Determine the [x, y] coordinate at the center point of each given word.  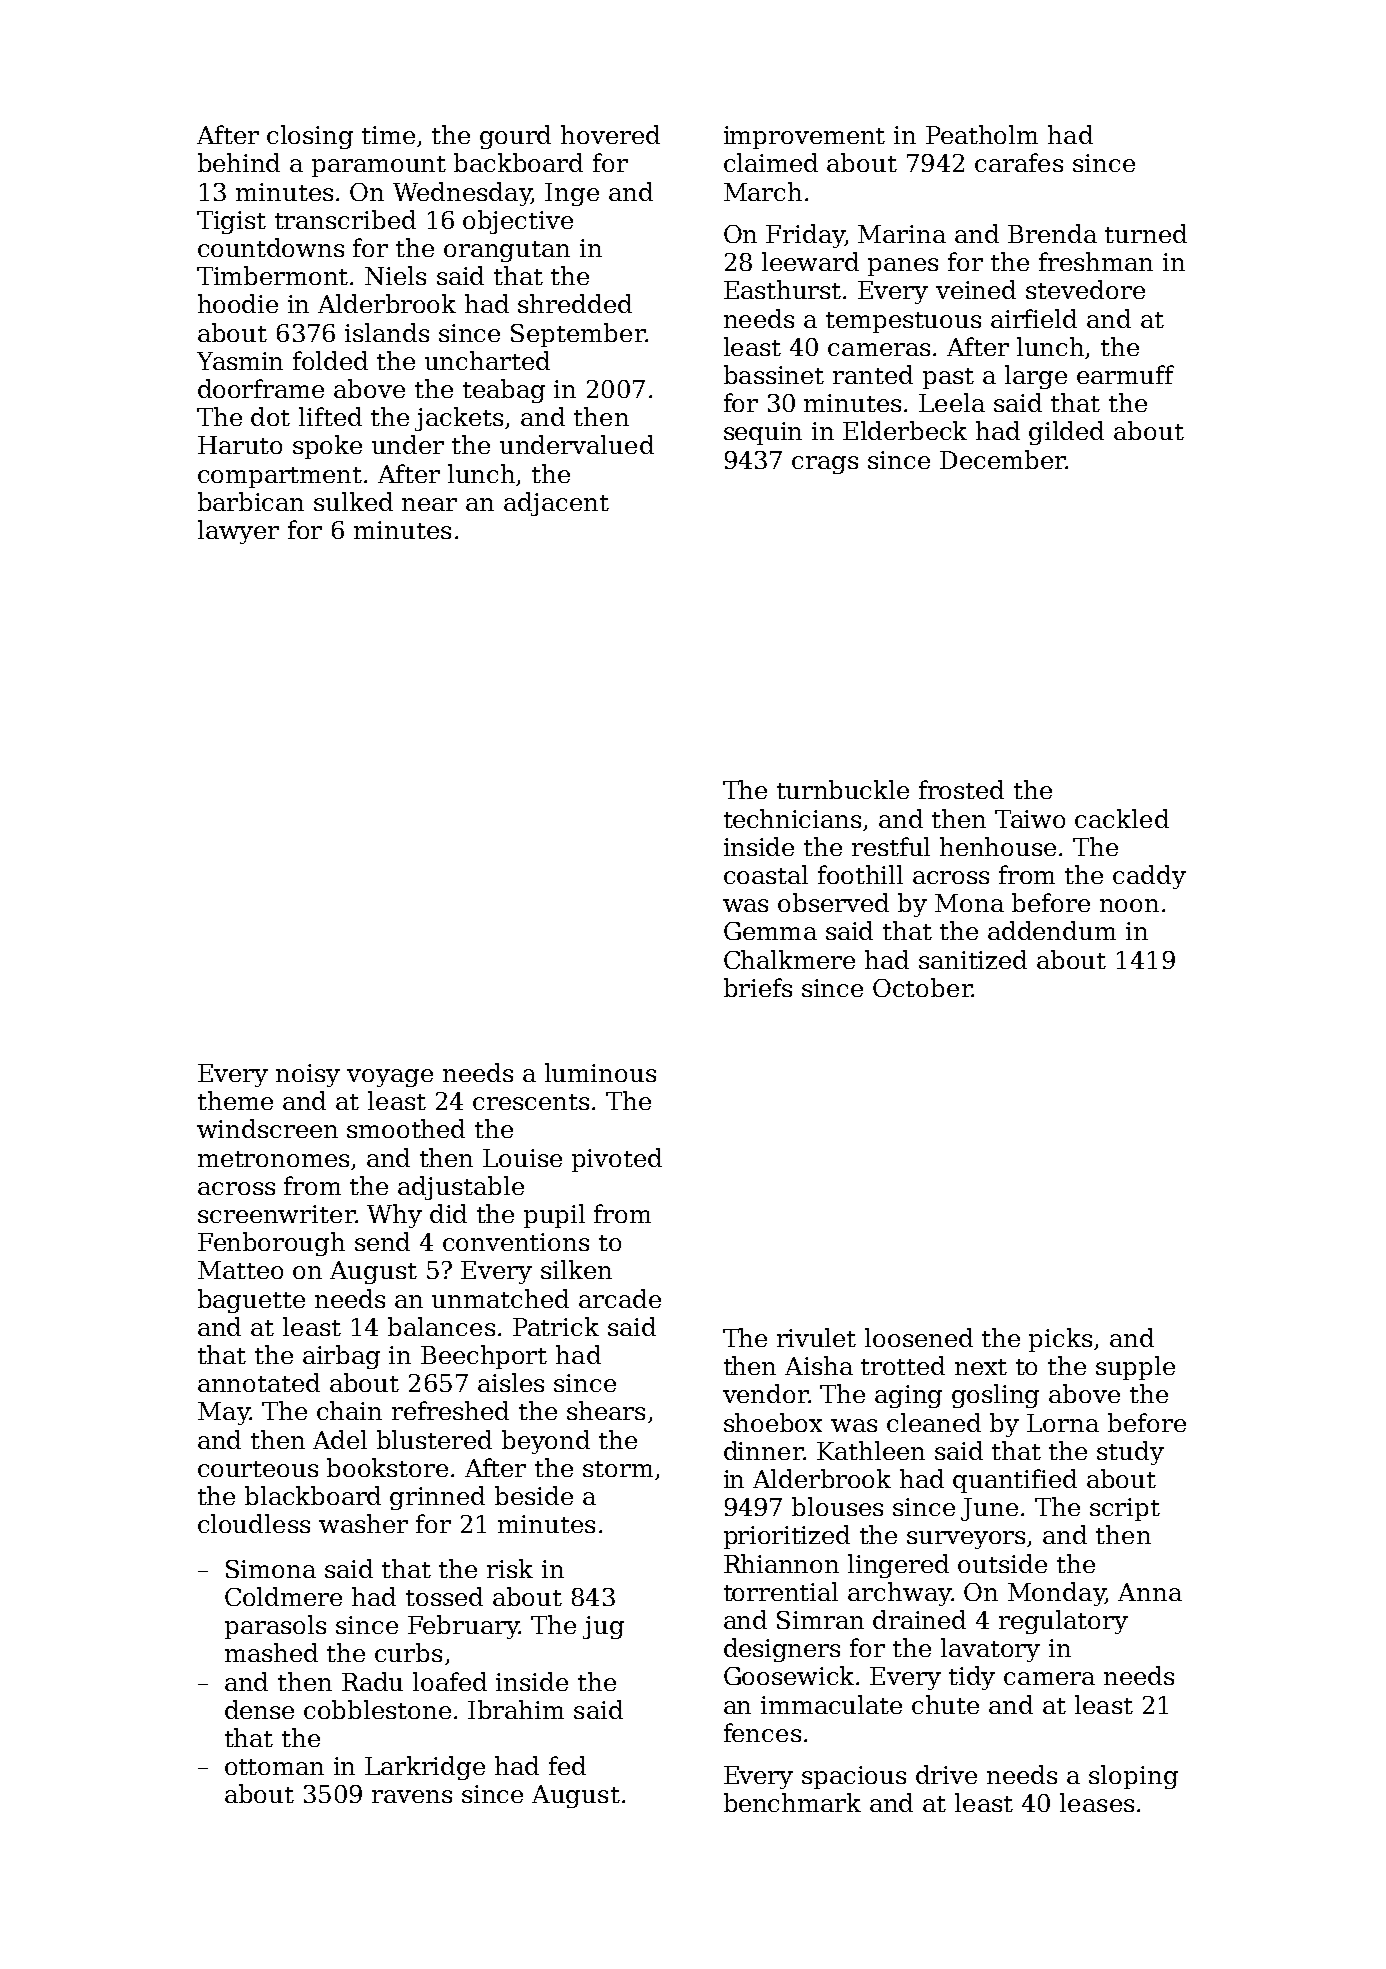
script [1125, 1509]
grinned [437, 1498]
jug [603, 1627]
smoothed [406, 1128]
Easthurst [782, 289]
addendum [1052, 930]
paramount [379, 166]
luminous [600, 1072]
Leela [952, 402]
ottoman [274, 1767]
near [429, 504]
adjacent [556, 504]
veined [976, 289]
